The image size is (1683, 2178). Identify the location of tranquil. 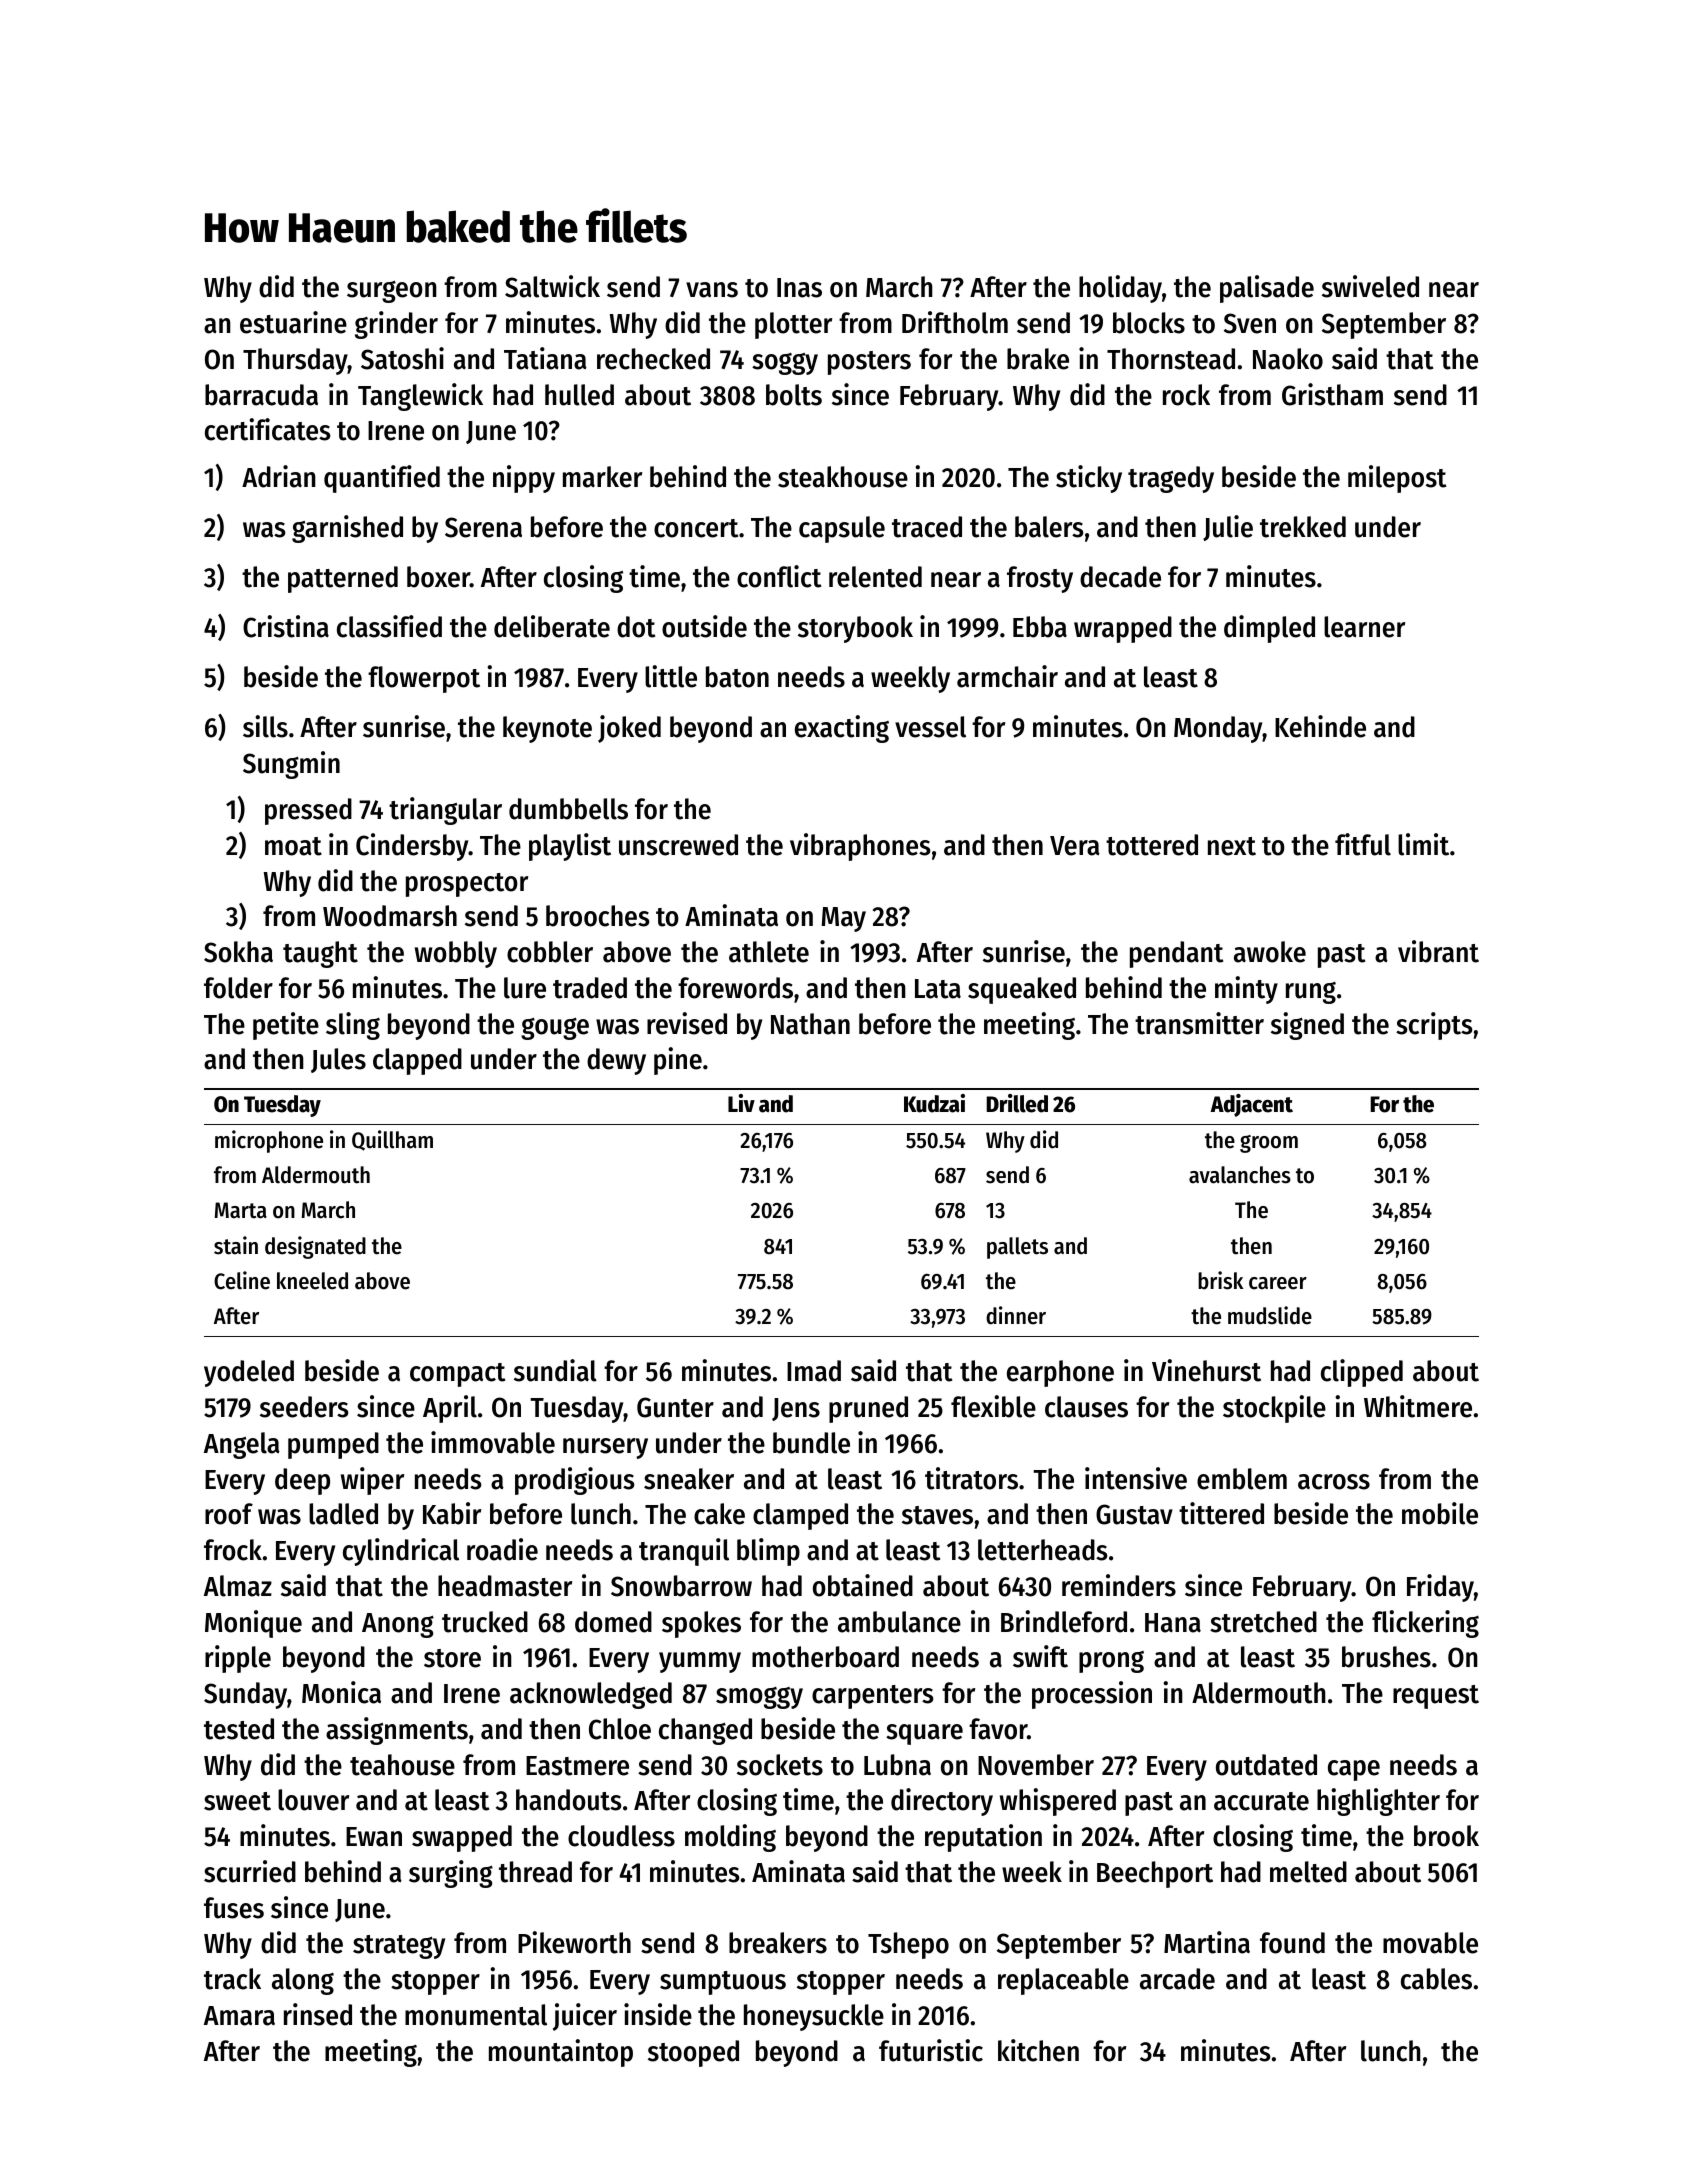
(684, 1552).
